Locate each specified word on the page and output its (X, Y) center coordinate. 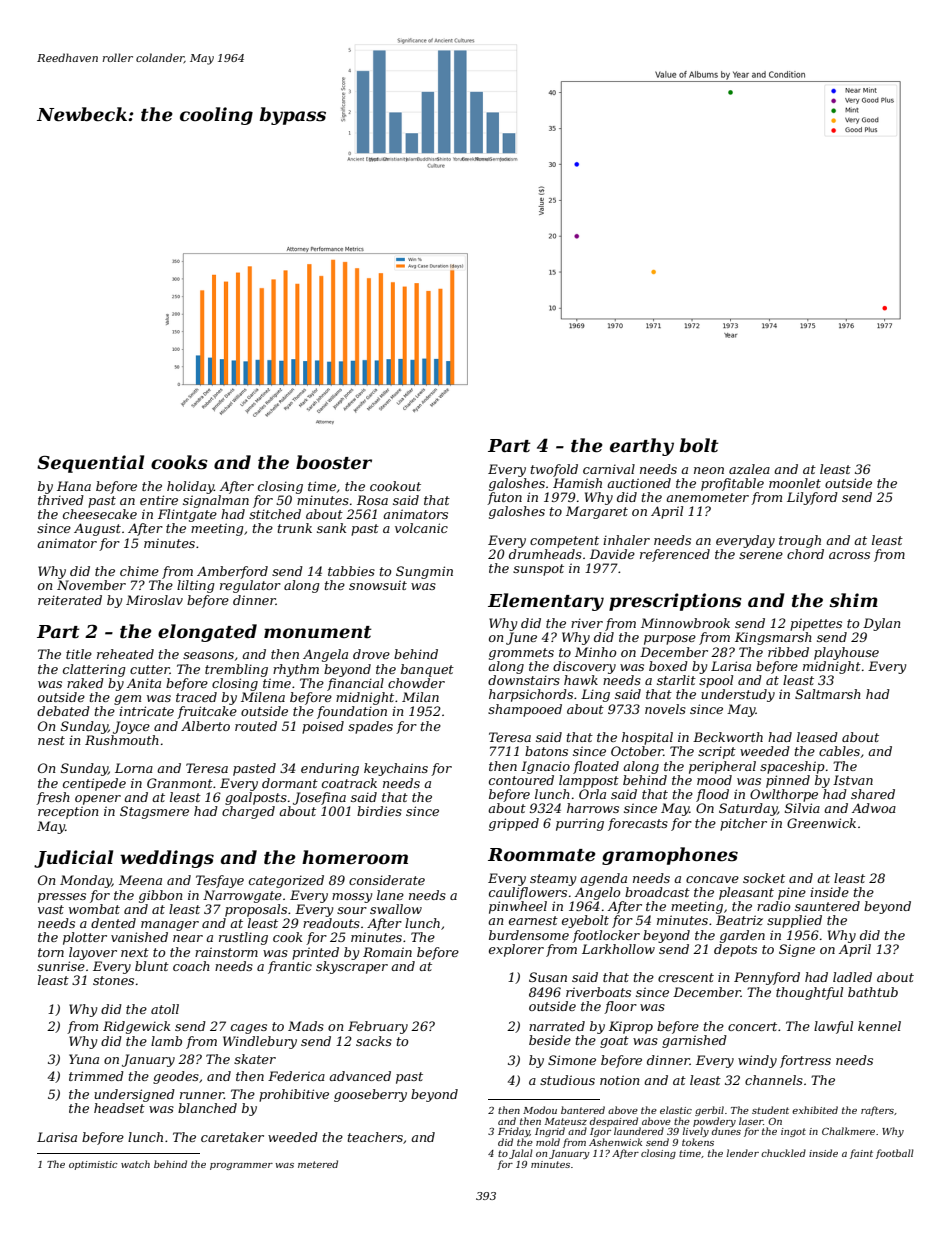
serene (761, 555)
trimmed (96, 1076)
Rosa (372, 500)
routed (256, 726)
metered (318, 1164)
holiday (190, 487)
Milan (420, 697)
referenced (675, 555)
